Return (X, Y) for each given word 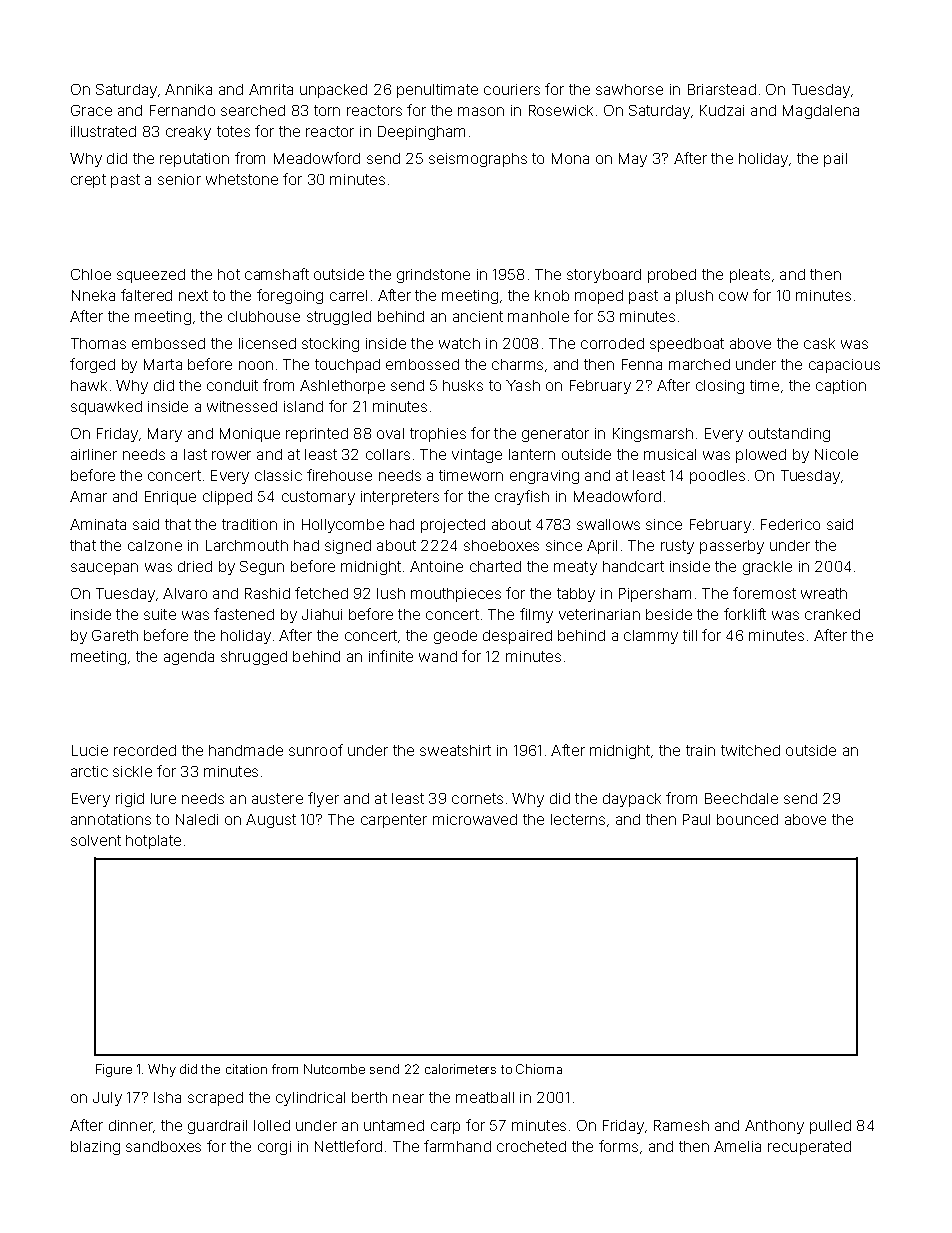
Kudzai (722, 110)
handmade (246, 750)
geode (455, 637)
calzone (155, 545)
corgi (274, 1148)
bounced (747, 819)
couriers (512, 89)
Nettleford (348, 1146)
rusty (677, 547)
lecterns (578, 819)
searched (253, 110)
